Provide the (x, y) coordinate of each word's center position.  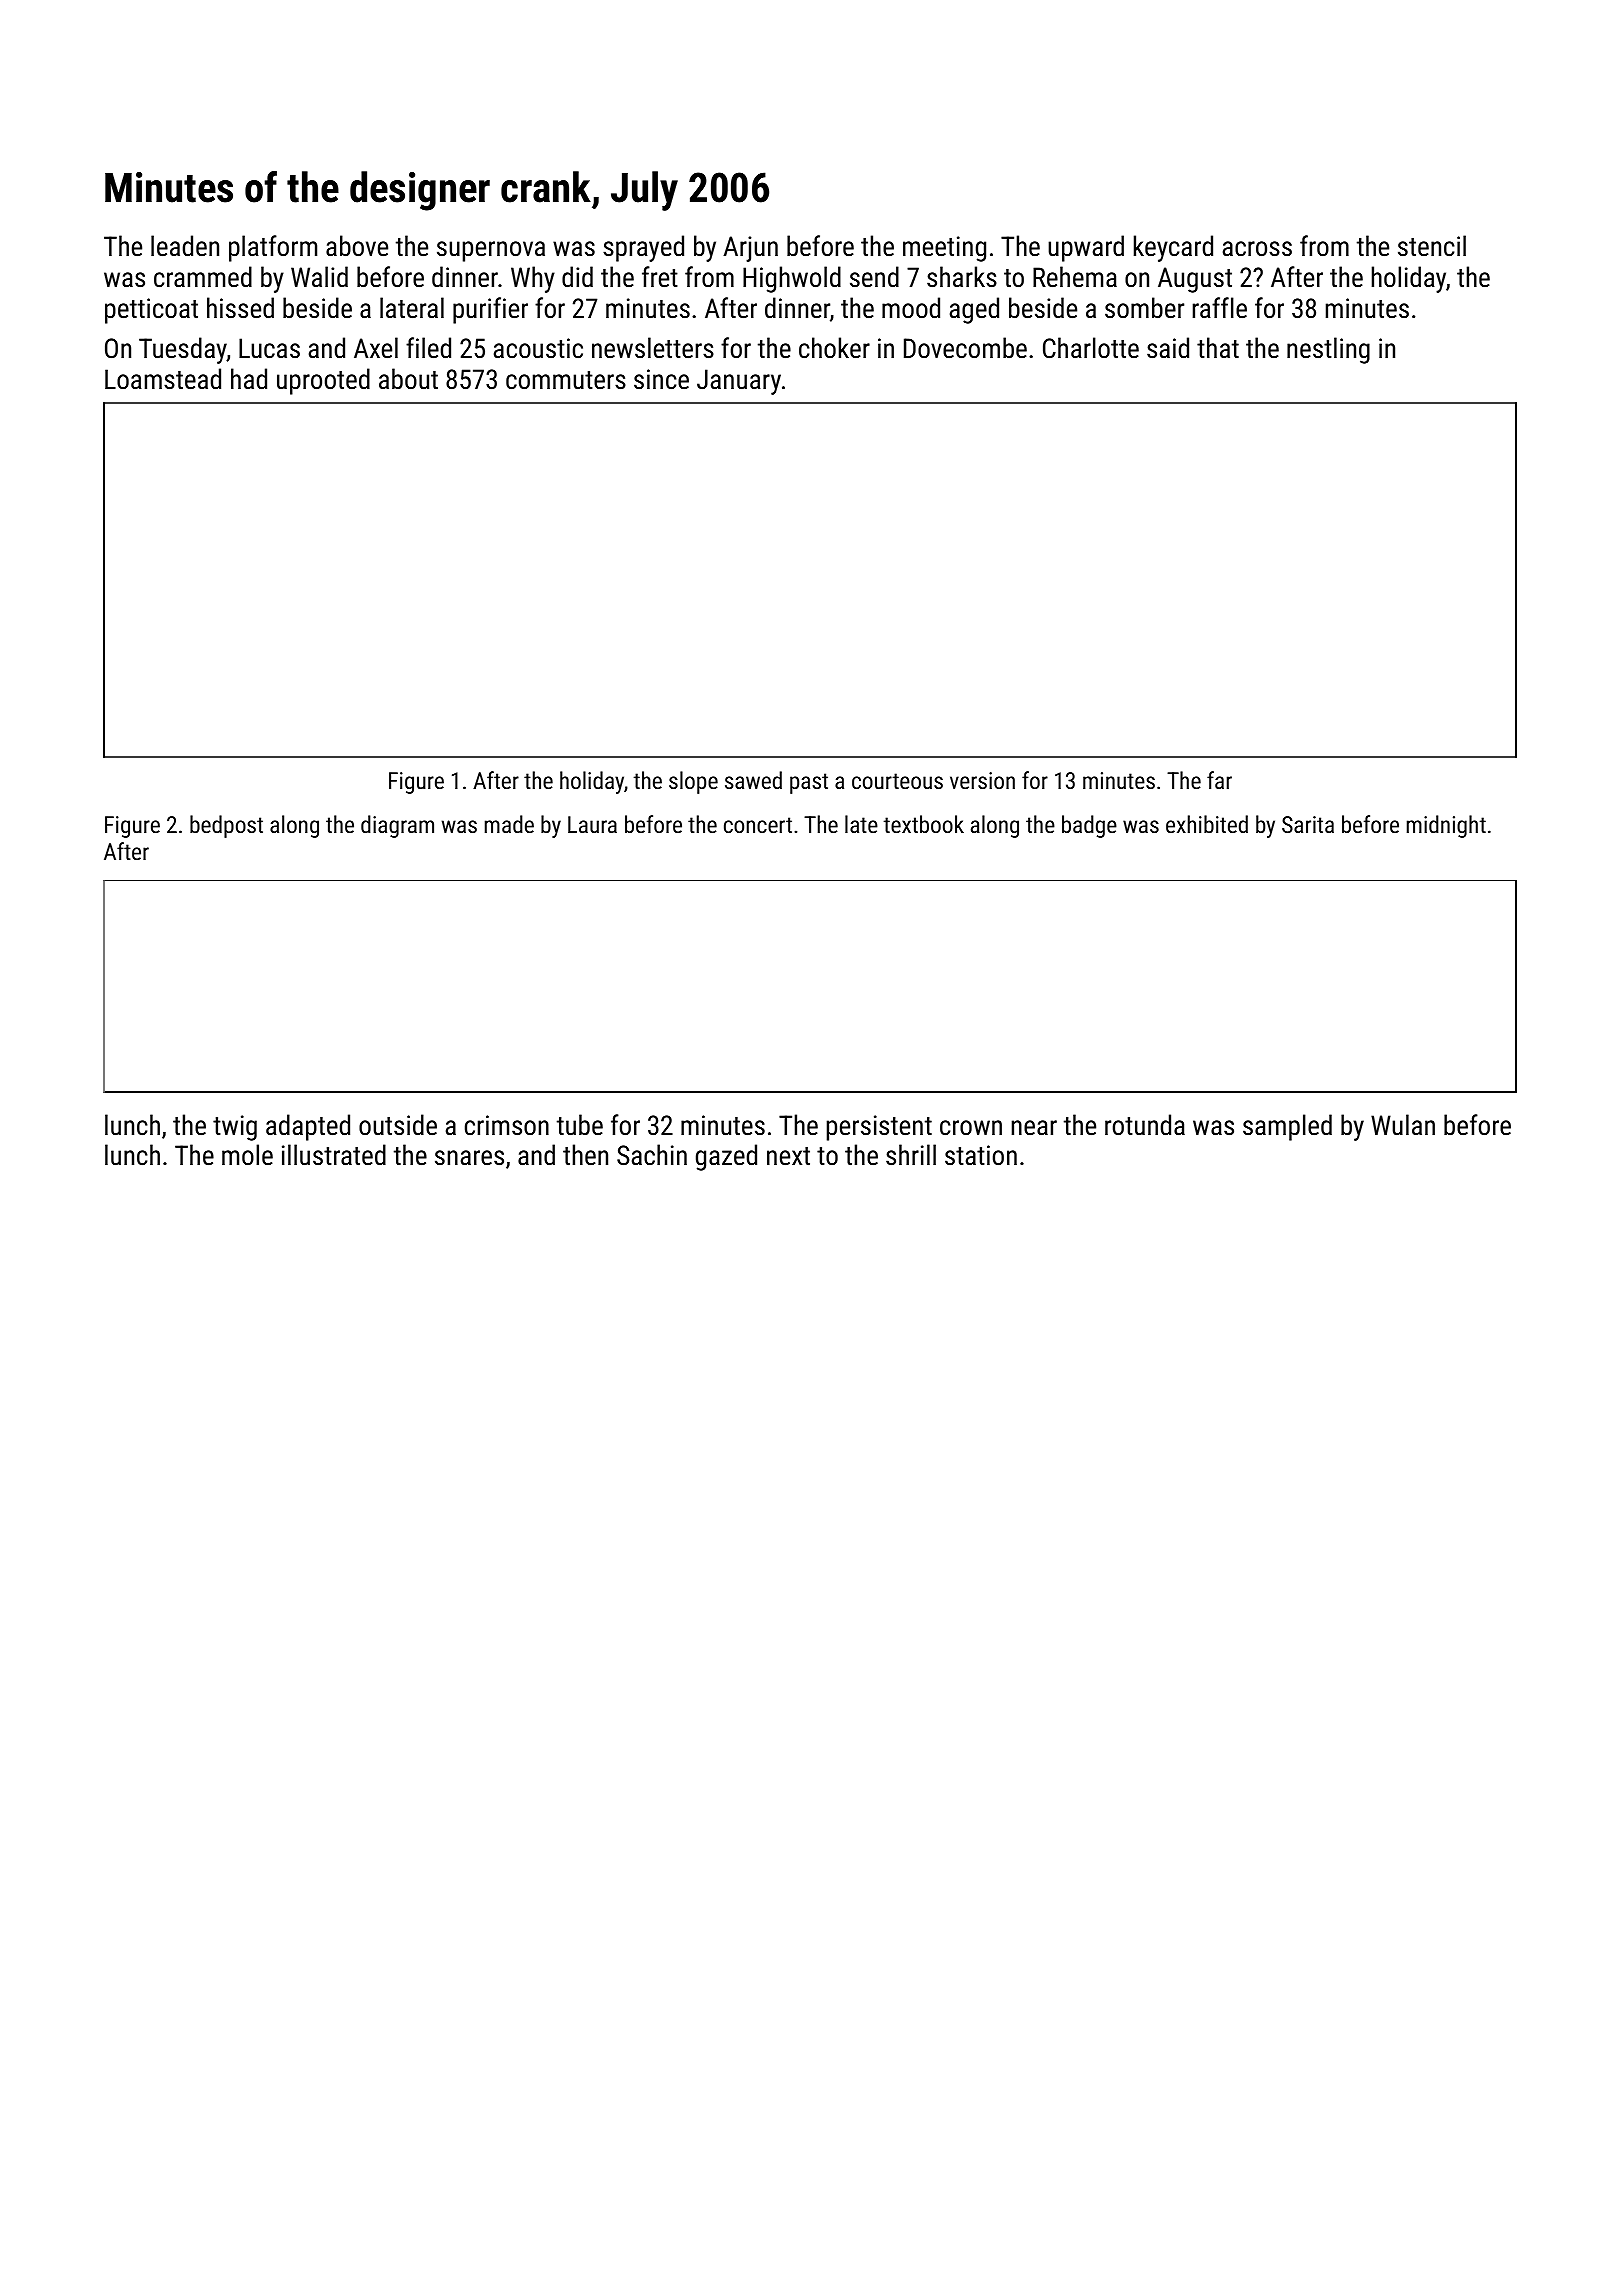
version (982, 780)
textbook (924, 824)
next (788, 1156)
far (1219, 780)
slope (693, 782)
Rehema (1075, 277)
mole (247, 1154)
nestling (1328, 350)
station (981, 1155)
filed (428, 348)
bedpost (226, 826)
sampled (1287, 1127)
